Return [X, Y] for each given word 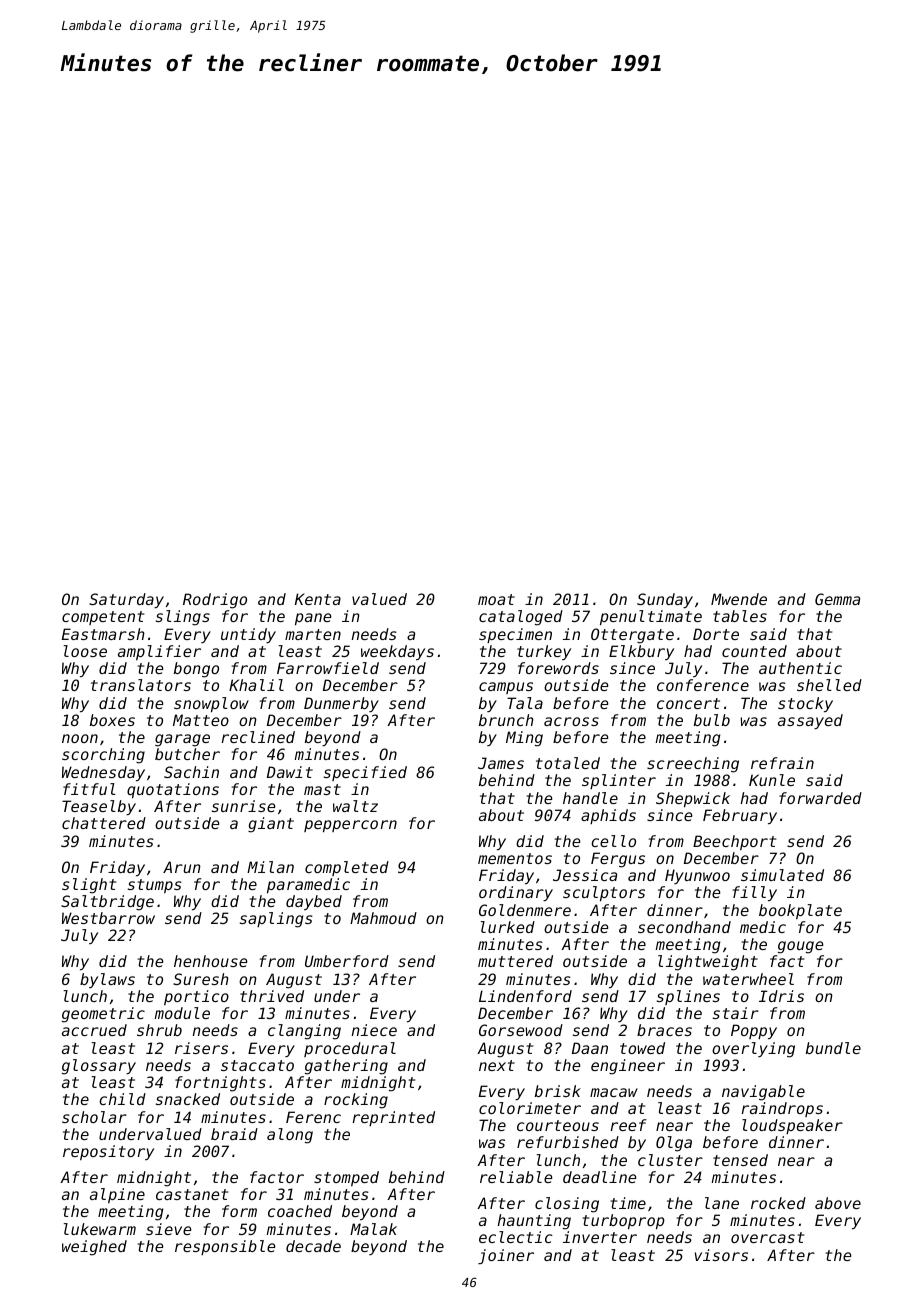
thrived [272, 996]
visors [721, 1255]
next [497, 1065]
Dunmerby [341, 704]
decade [313, 1246]
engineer [628, 1067]
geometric [103, 1015]
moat [496, 599]
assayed [810, 721]
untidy [248, 635]
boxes [112, 720]
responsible [225, 1247]
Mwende [739, 599]
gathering [346, 1067]
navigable [763, 1093]
